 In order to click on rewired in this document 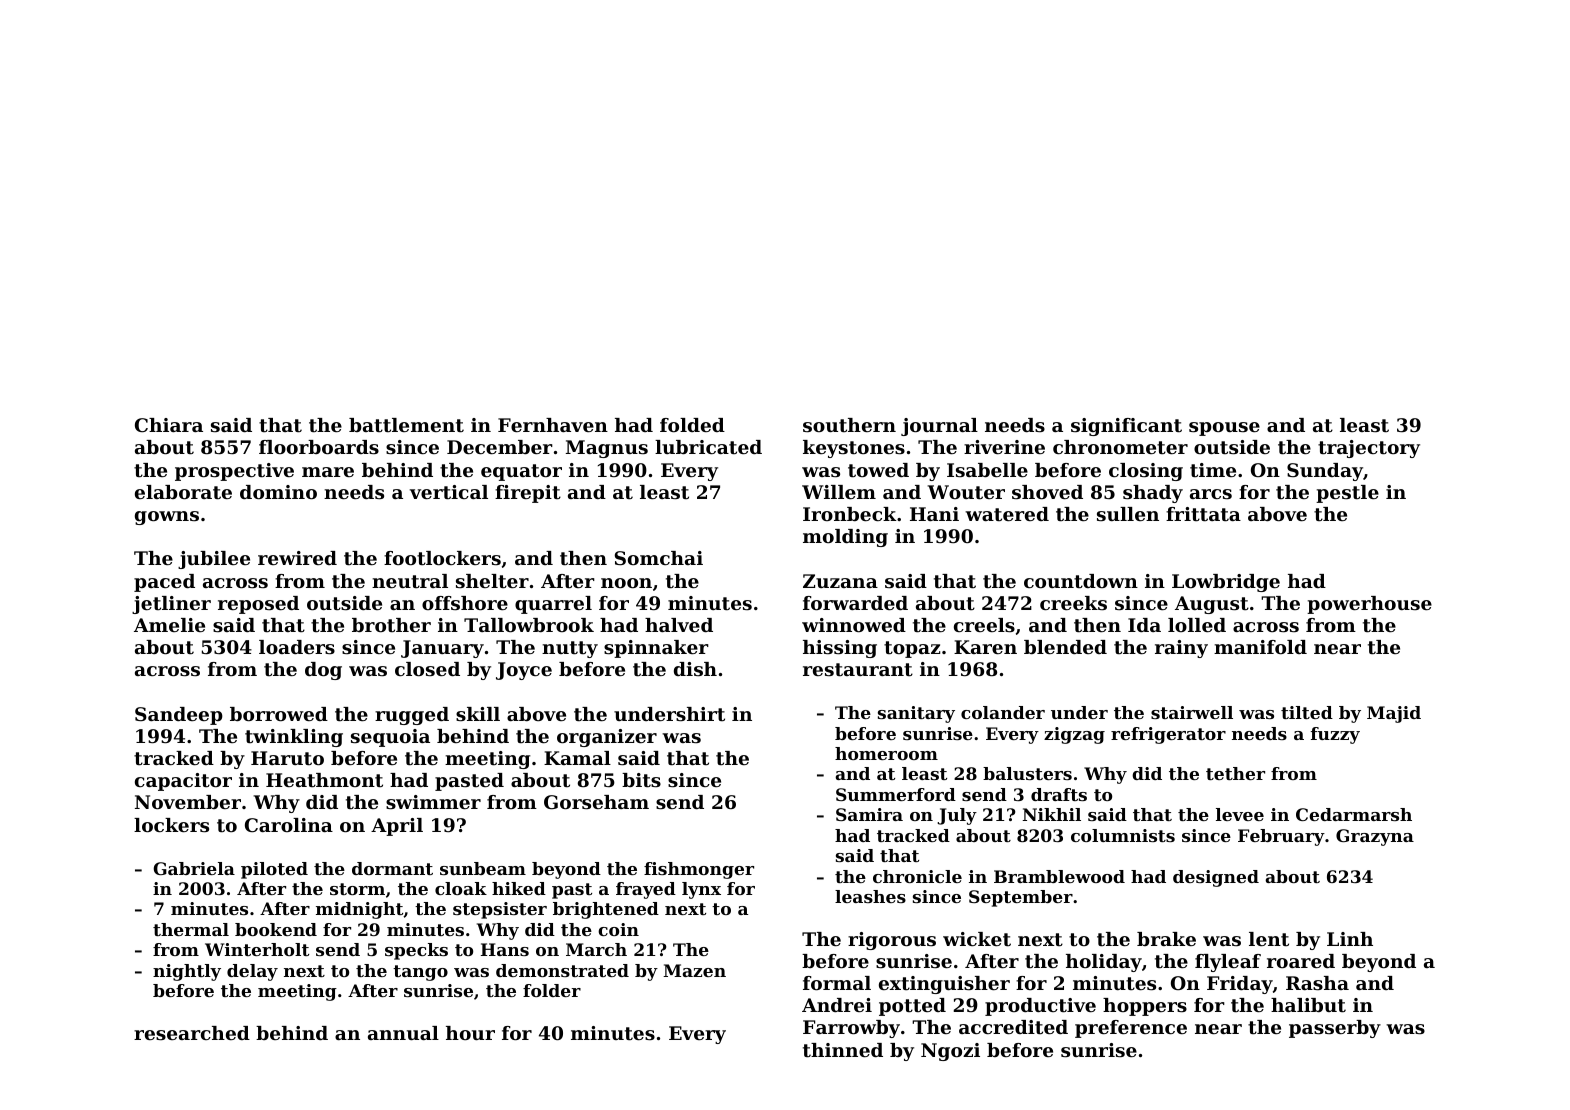, I will do `click(297, 558)`.
